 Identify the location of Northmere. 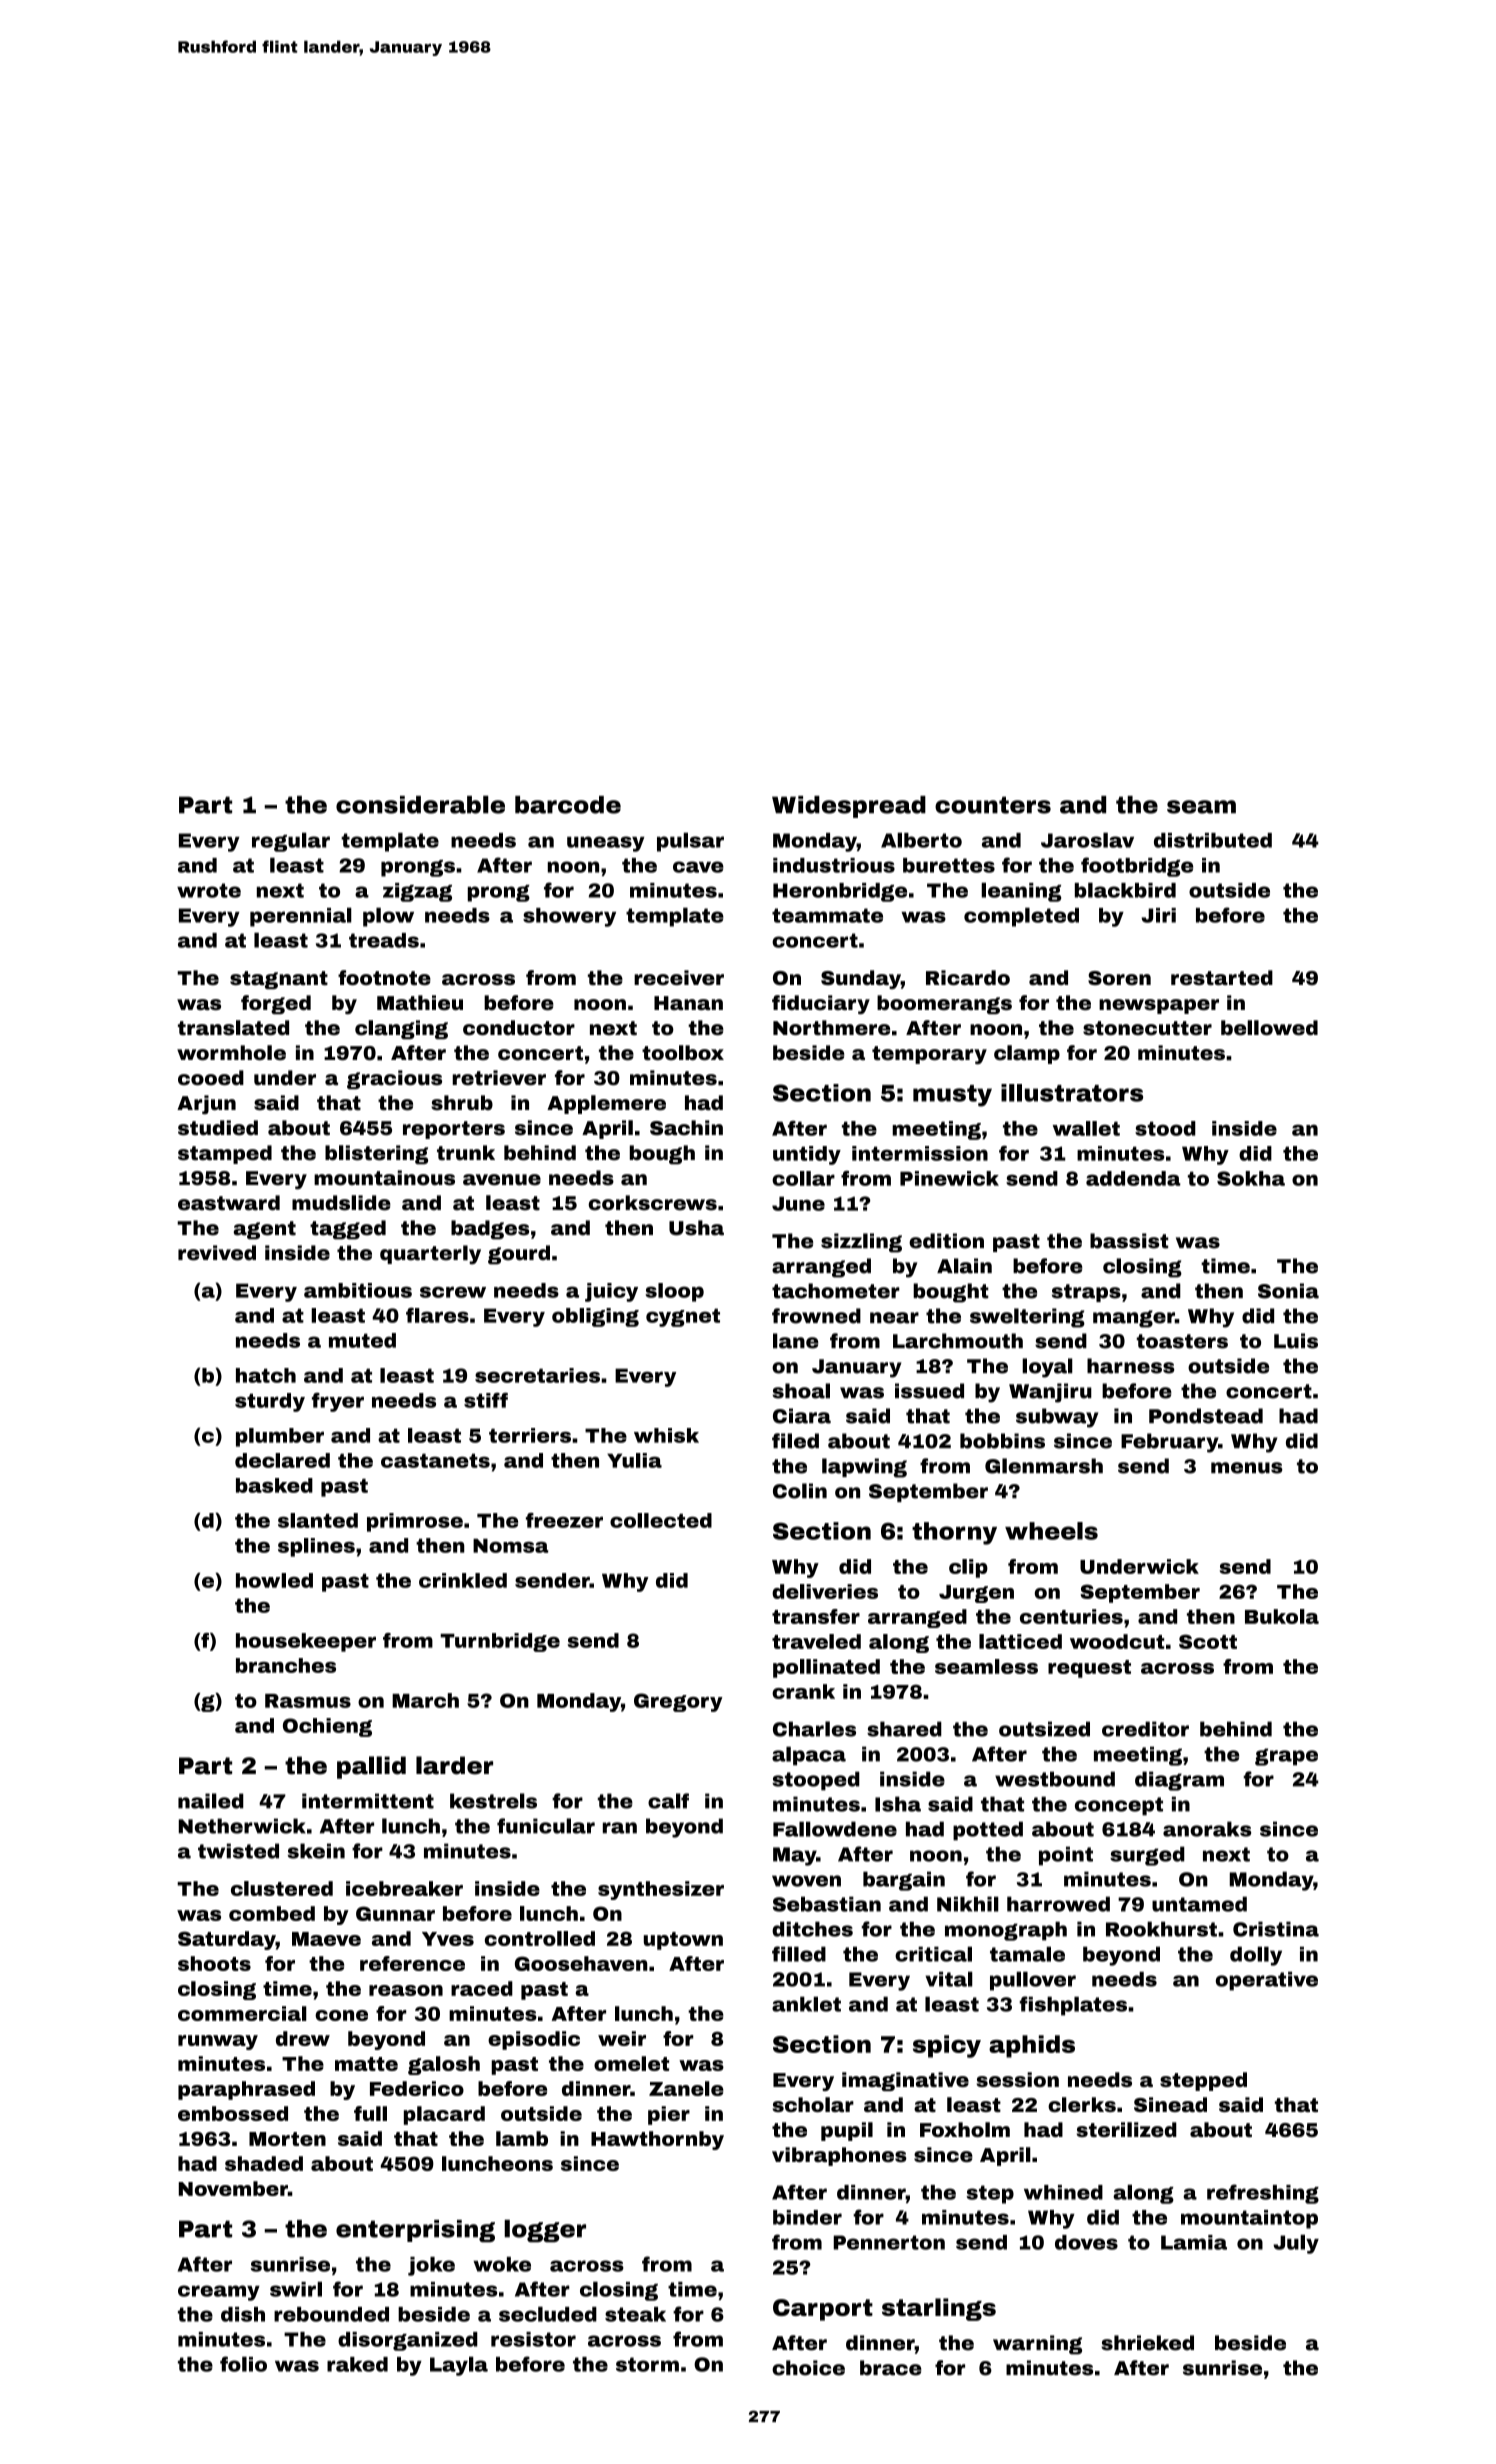
(831, 1027).
